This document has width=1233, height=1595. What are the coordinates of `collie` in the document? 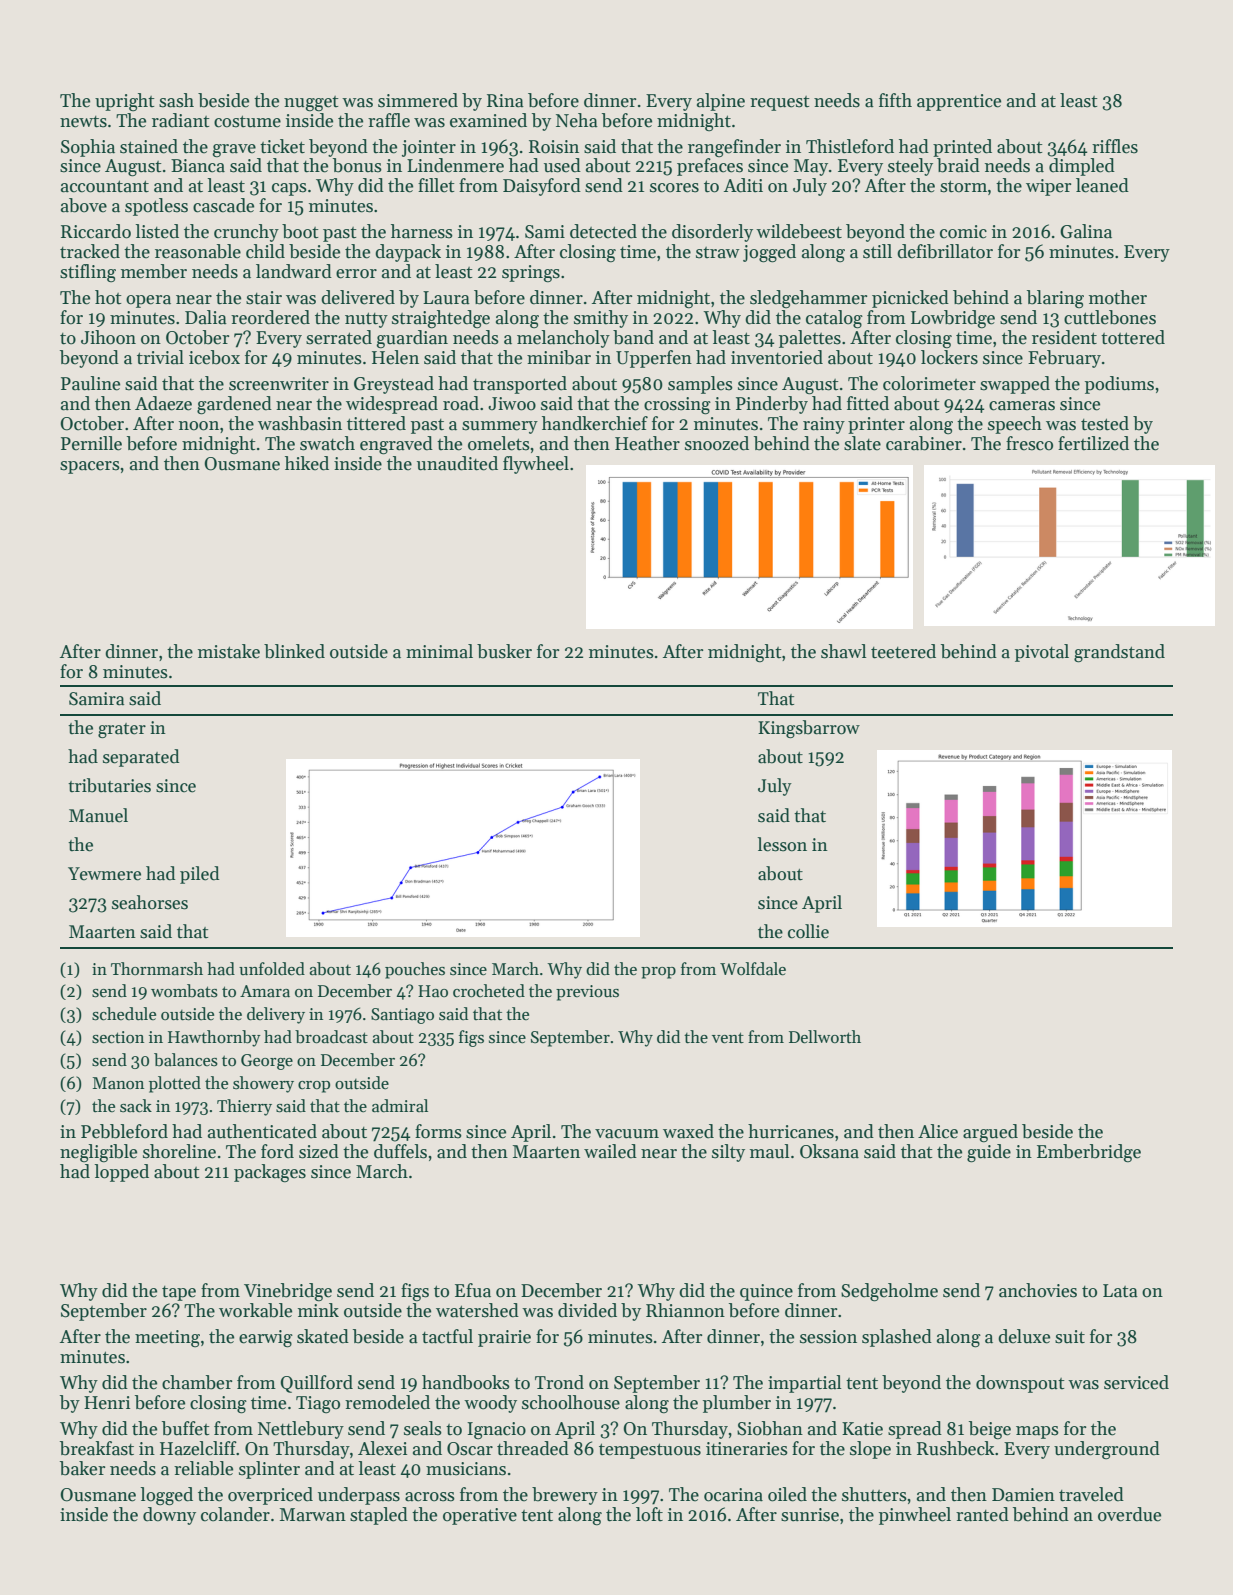 It's located at (808, 931).
